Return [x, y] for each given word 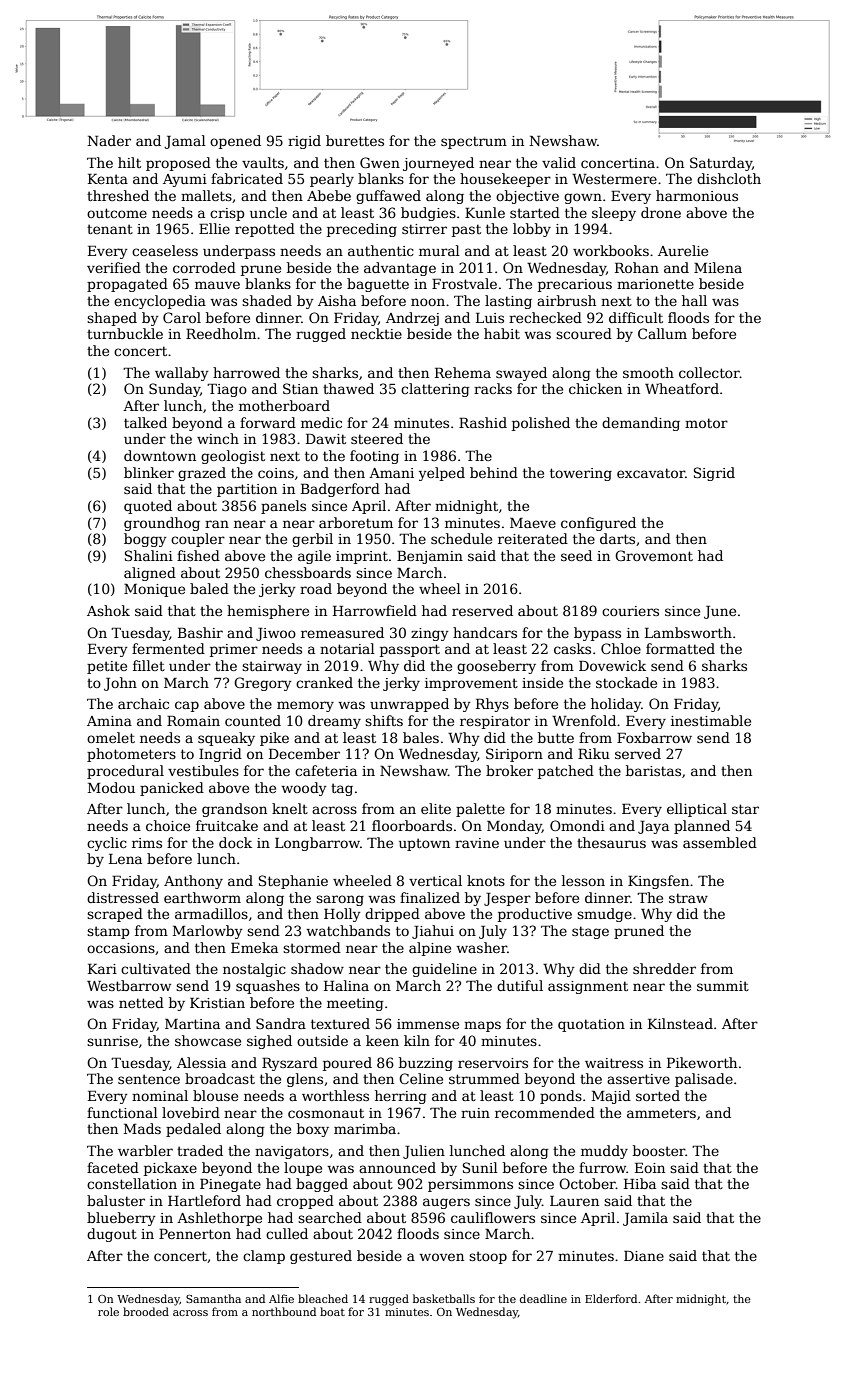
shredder [664, 968]
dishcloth [729, 178]
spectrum [474, 142]
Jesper [507, 899]
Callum [662, 333]
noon [428, 302]
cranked [324, 682]
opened [235, 142]
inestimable [711, 720]
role [108, 1311]
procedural [125, 772]
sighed [269, 1042]
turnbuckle [125, 333]
